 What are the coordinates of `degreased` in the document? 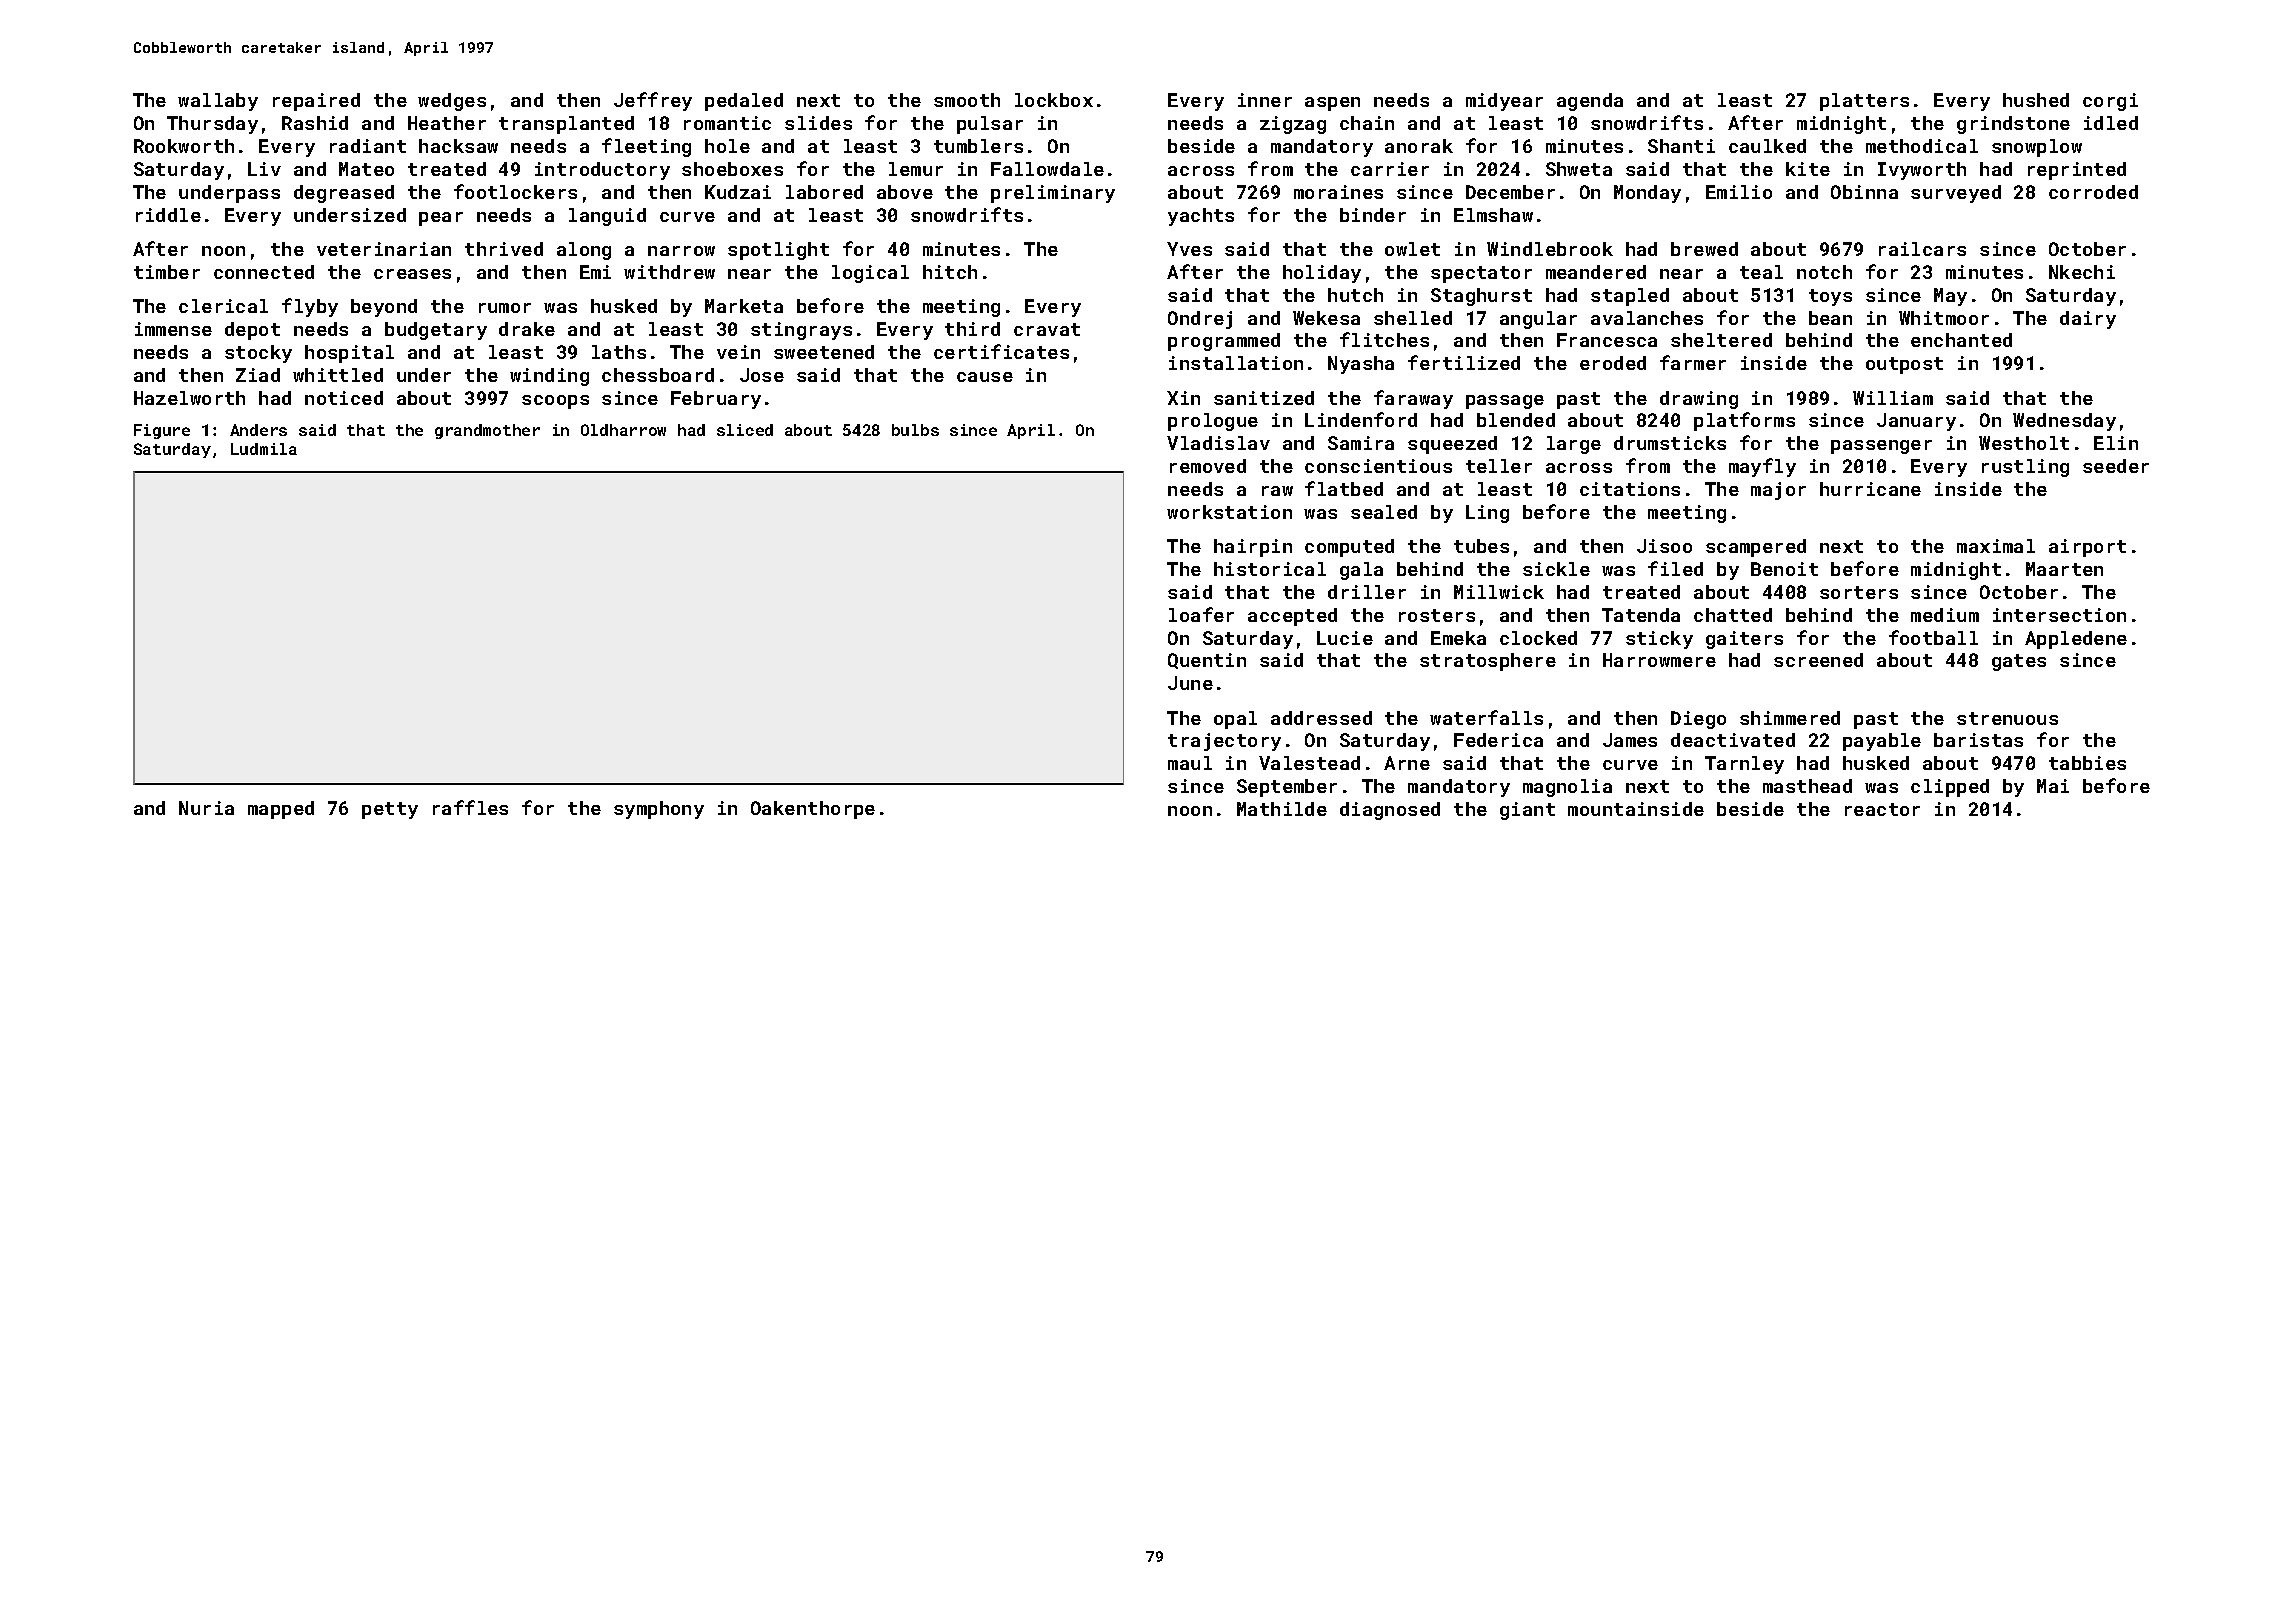 It's located at (344, 194).
